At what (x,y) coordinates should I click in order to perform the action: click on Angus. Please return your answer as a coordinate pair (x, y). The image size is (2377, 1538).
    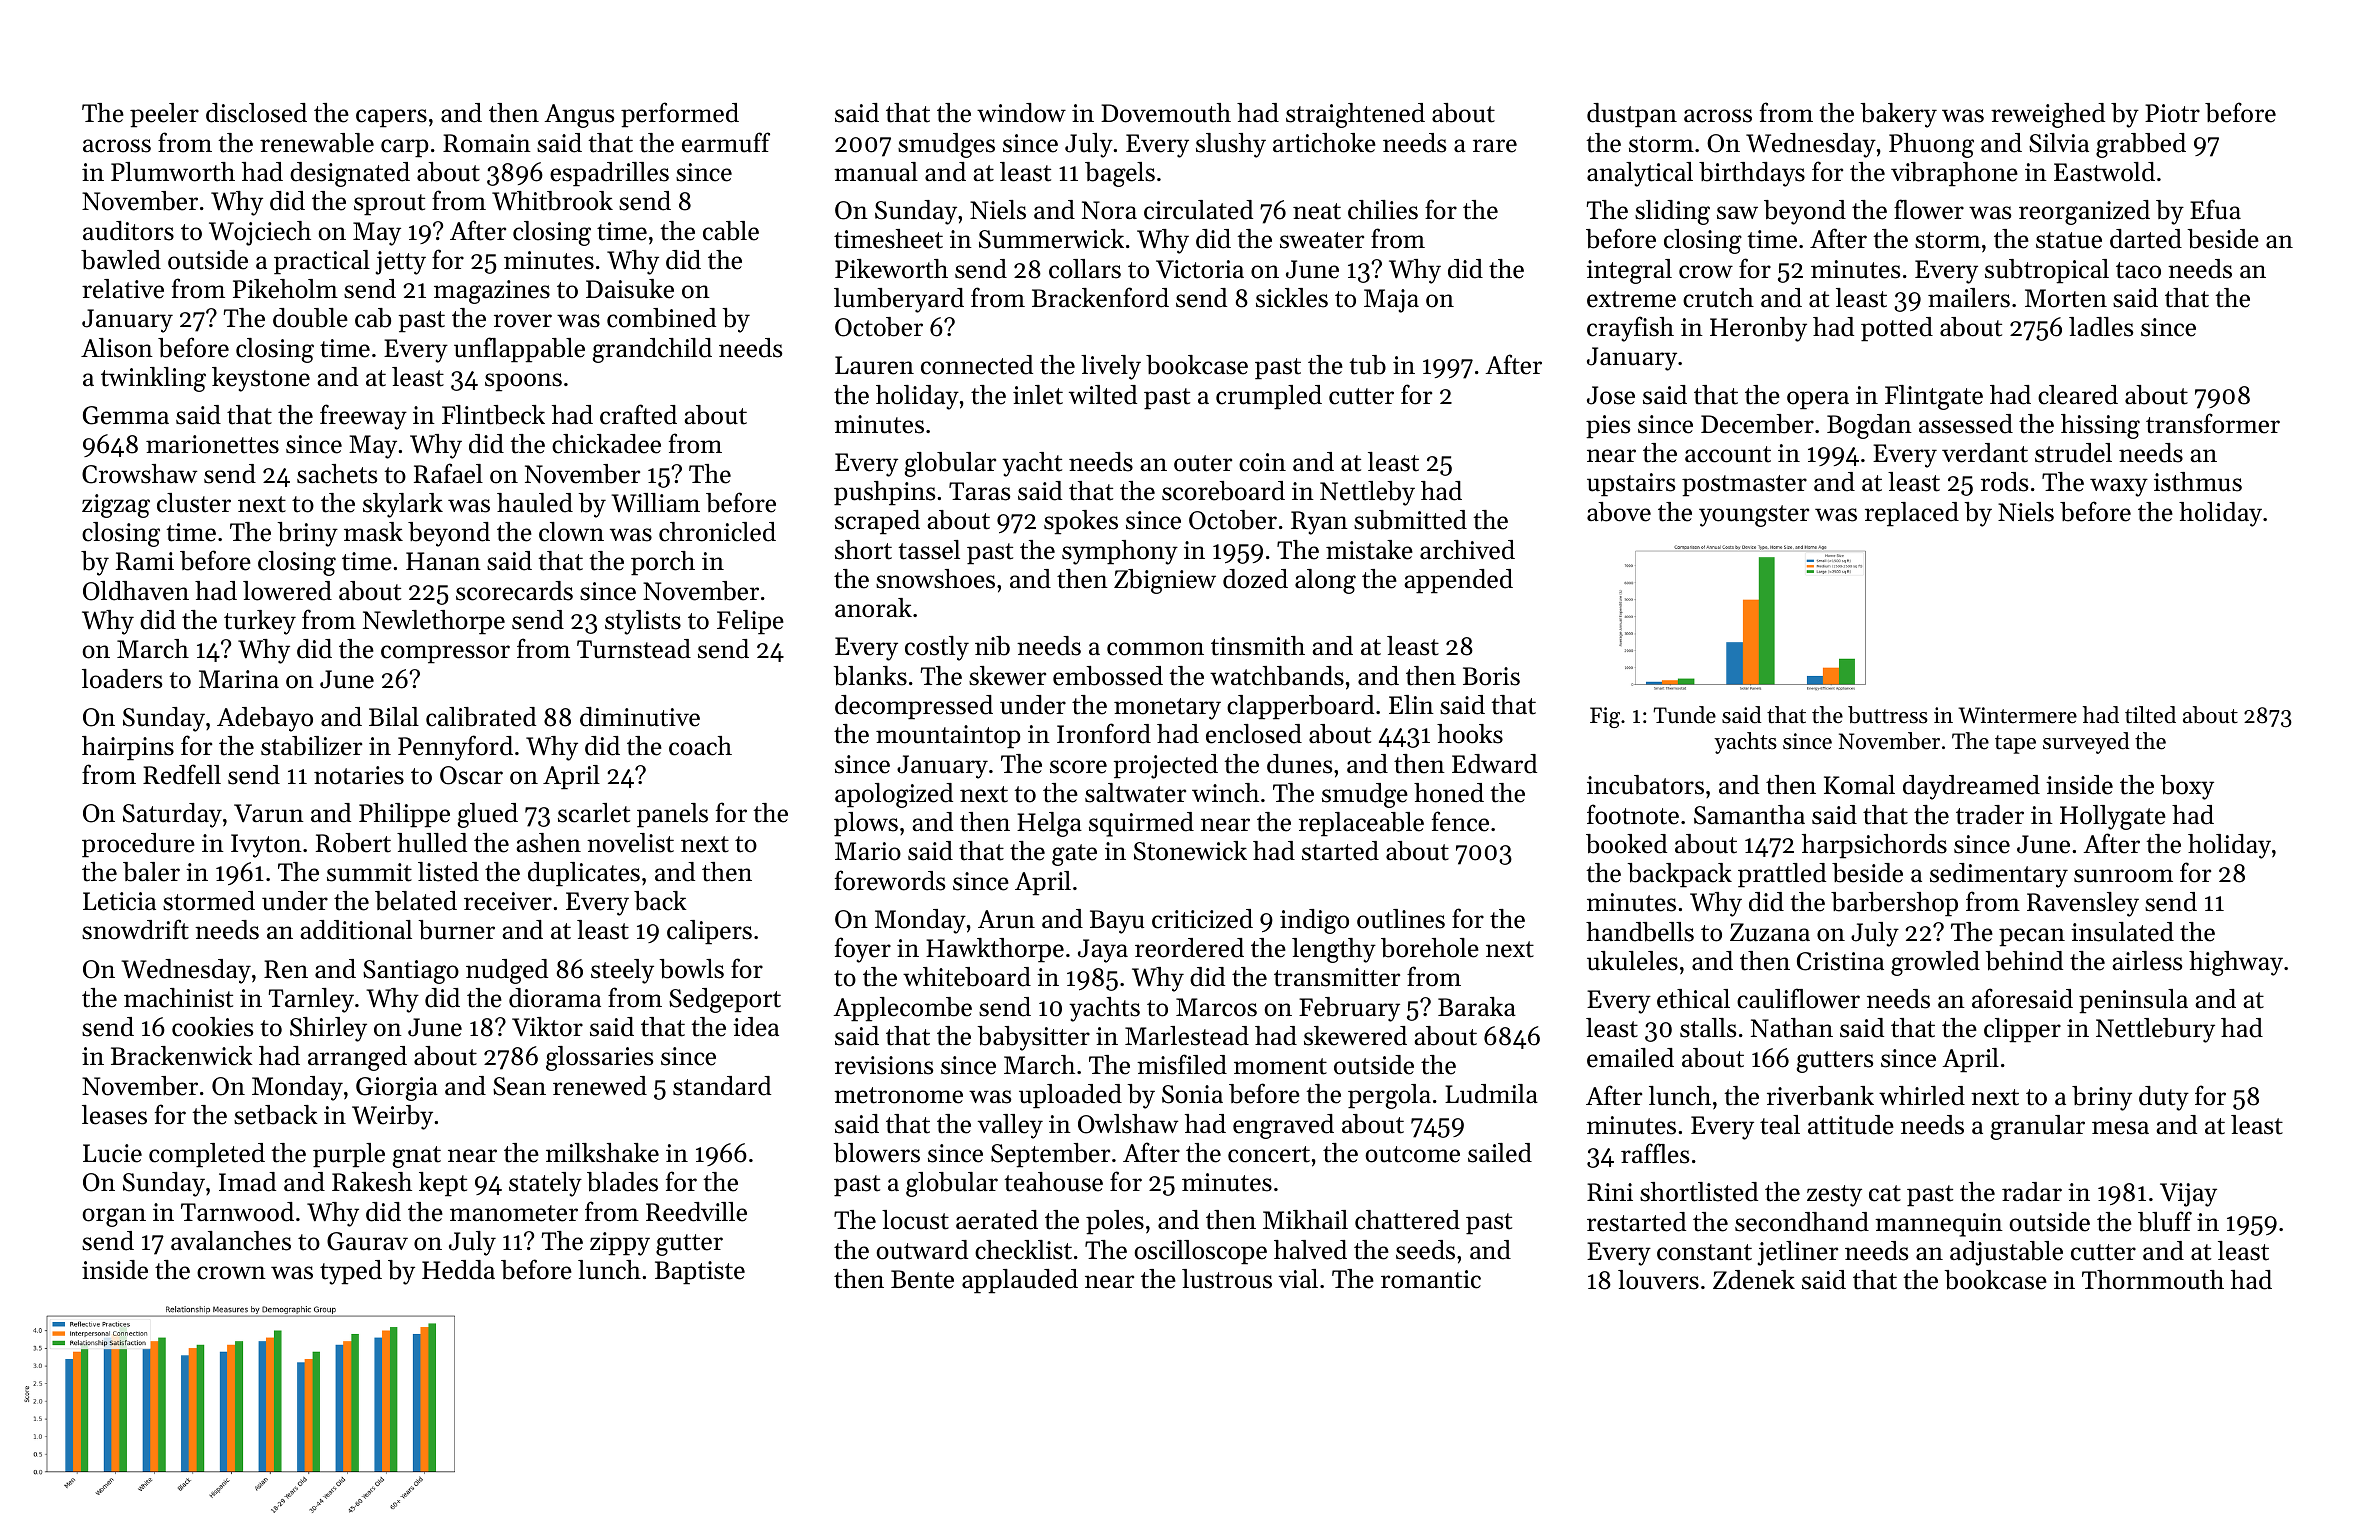
    Looking at the image, I should click on (579, 116).
